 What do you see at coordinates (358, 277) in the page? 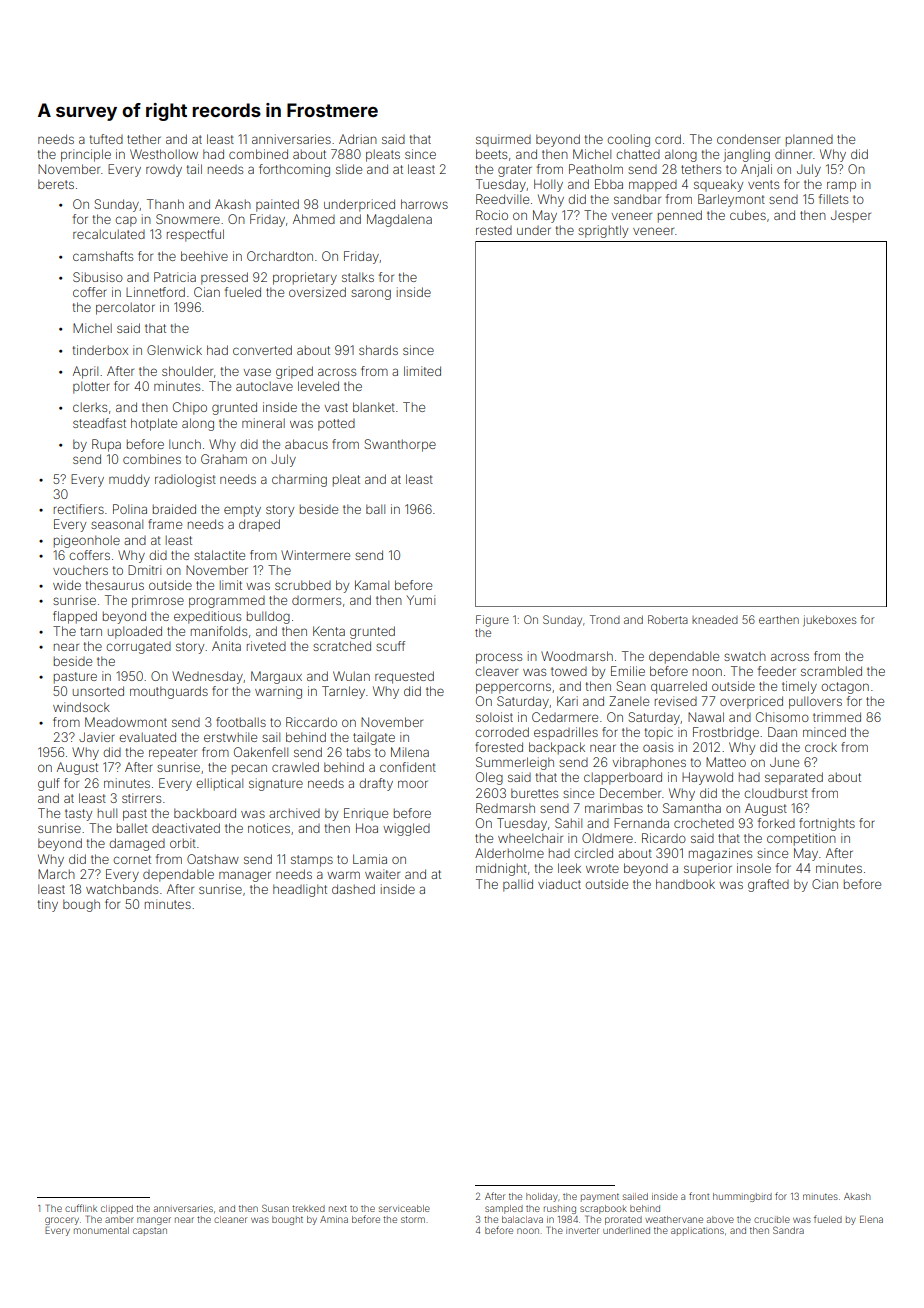
I see `stalks` at bounding box center [358, 277].
